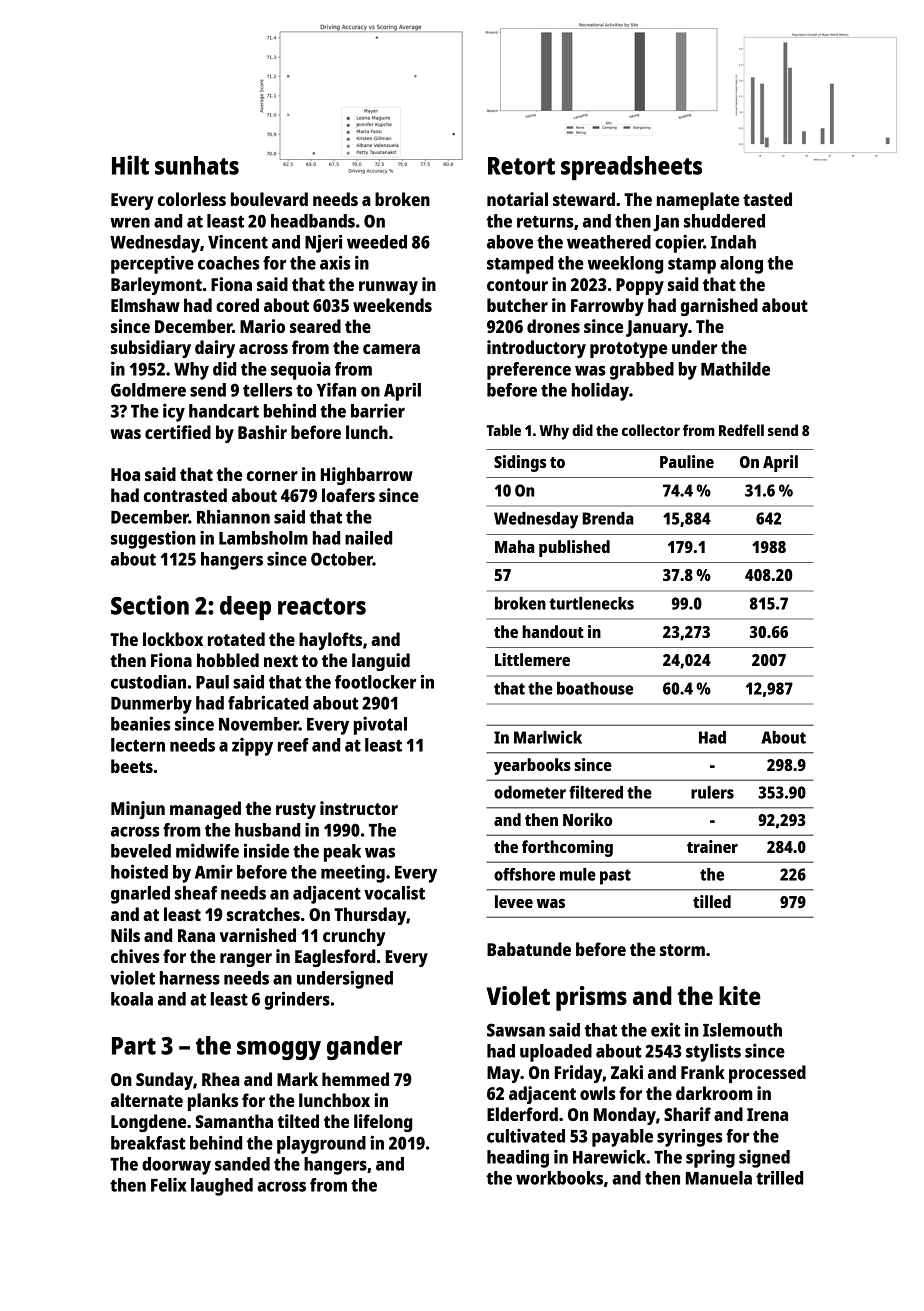 The width and height of the screenshot is (924, 1311). What do you see at coordinates (148, 682) in the screenshot?
I see `custodian` at bounding box center [148, 682].
